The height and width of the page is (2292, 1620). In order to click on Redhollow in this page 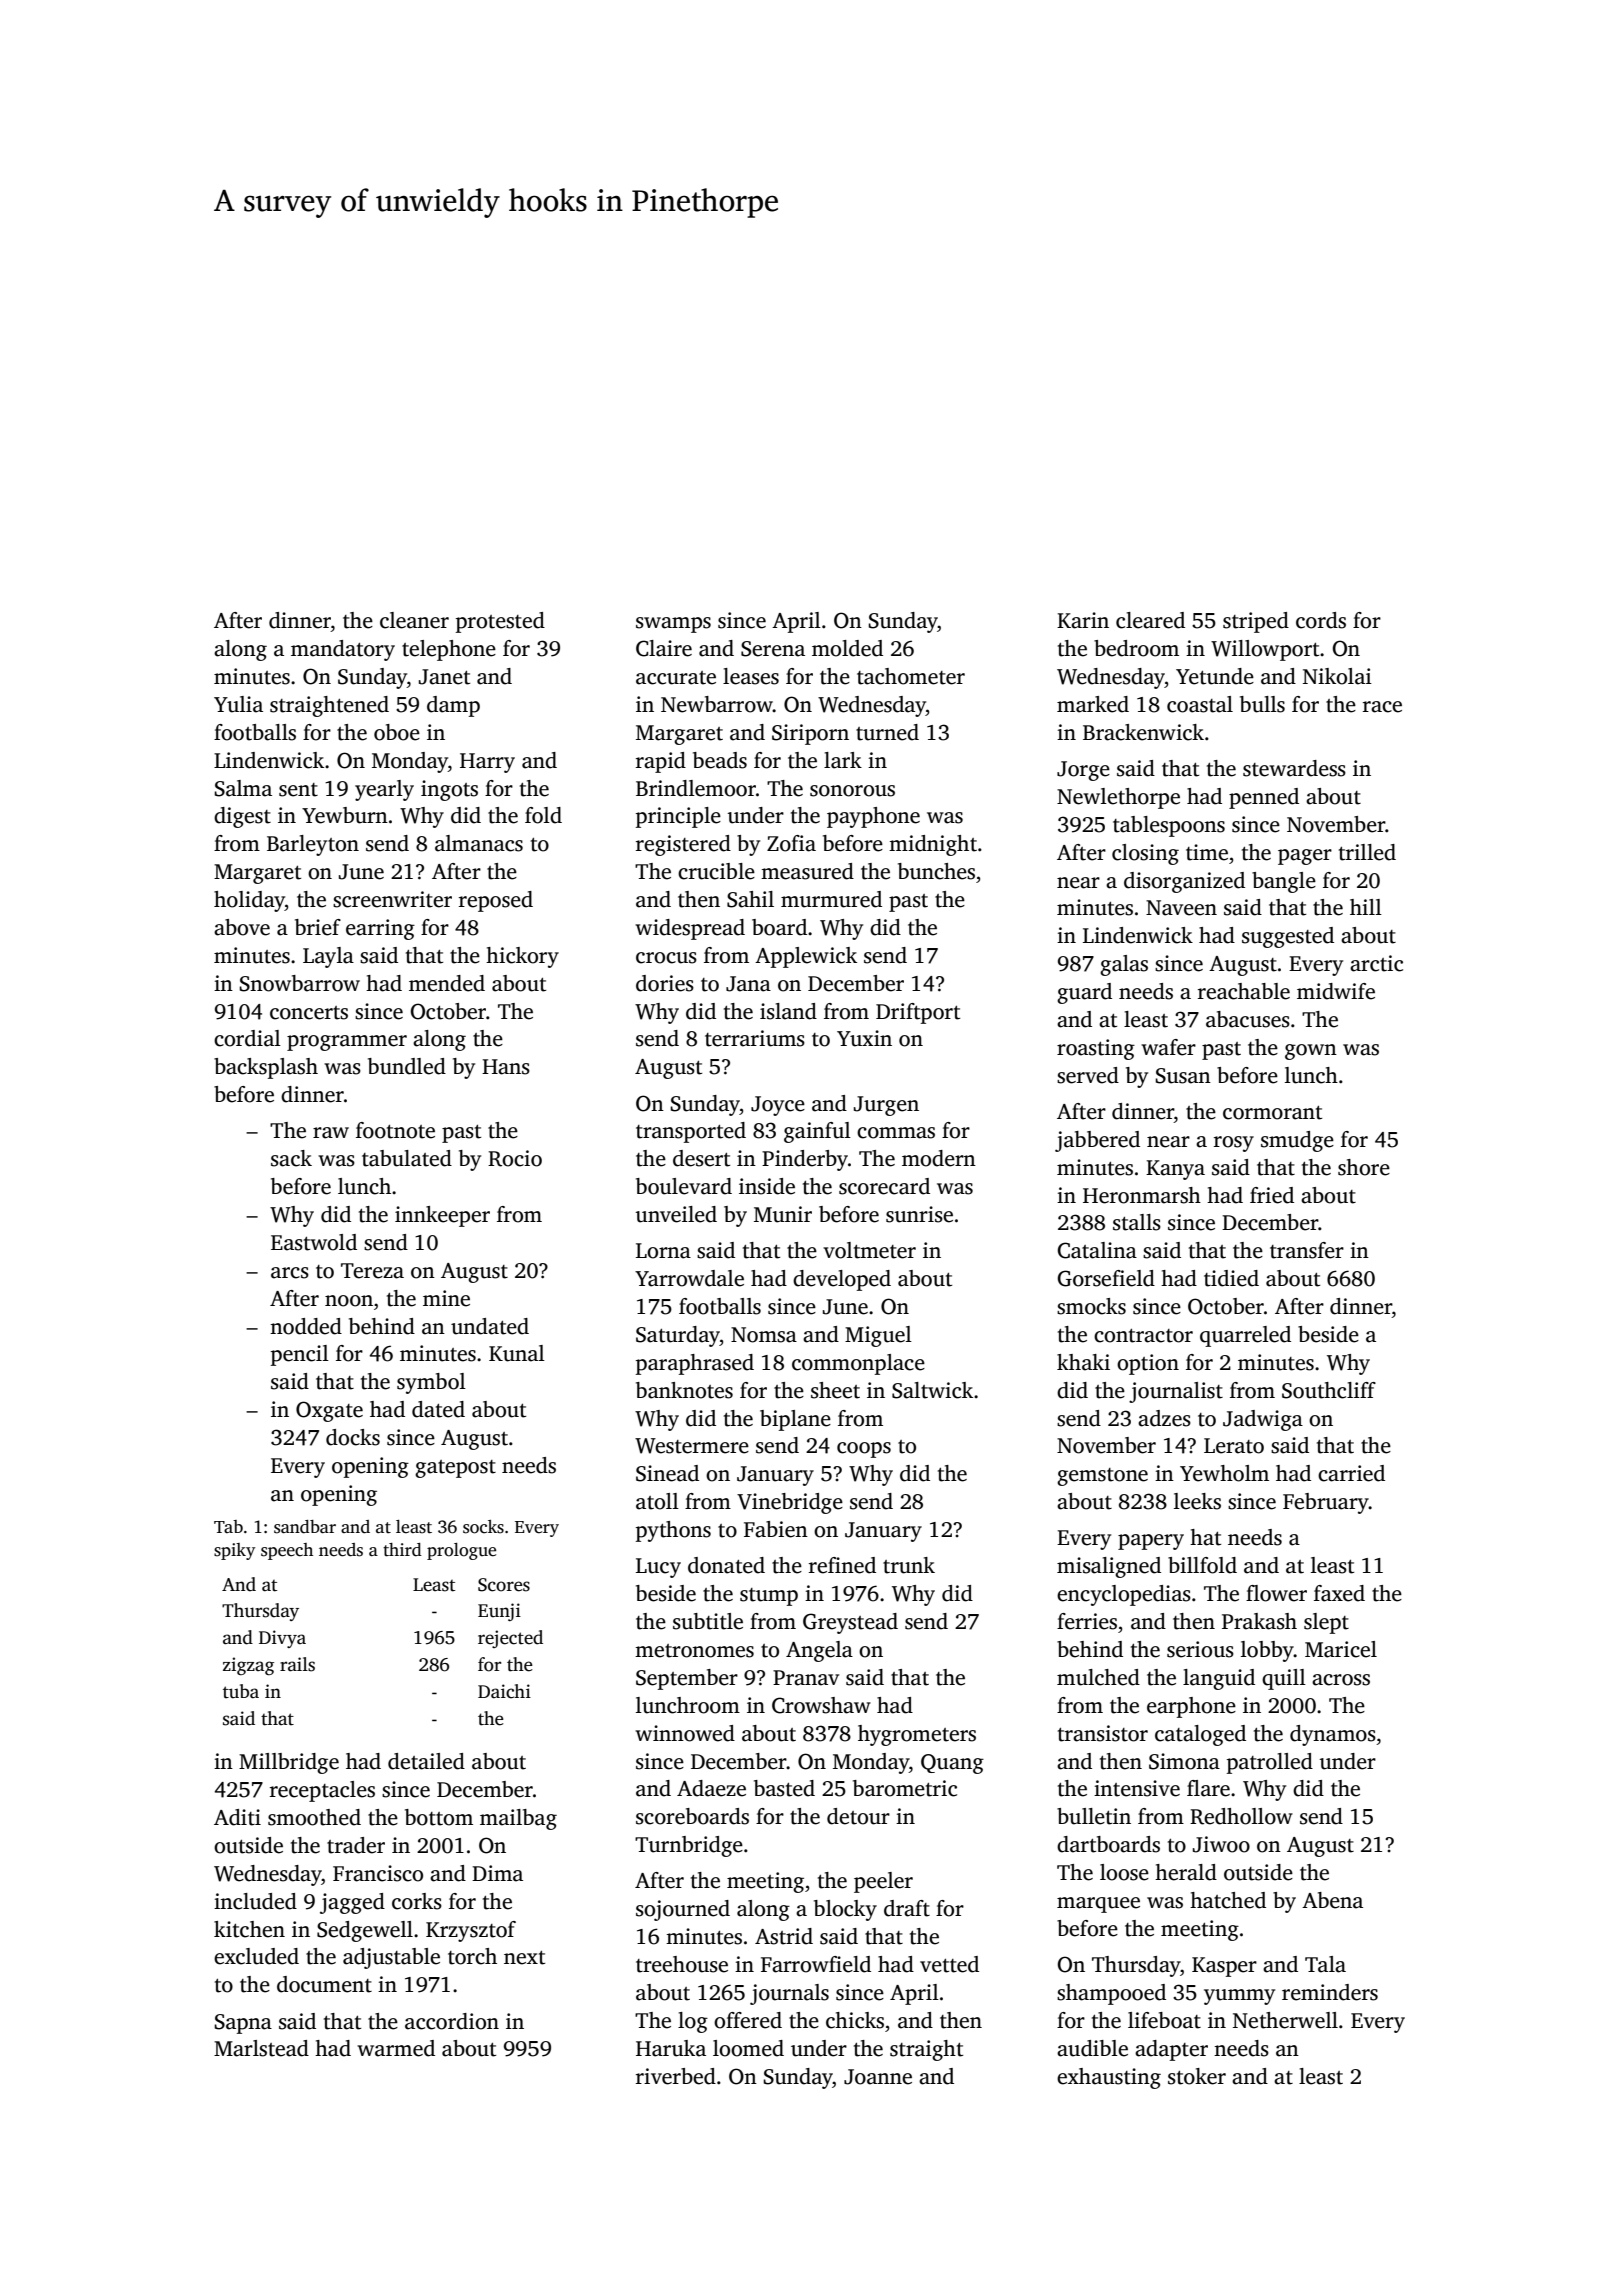, I will do `click(1241, 1816)`.
